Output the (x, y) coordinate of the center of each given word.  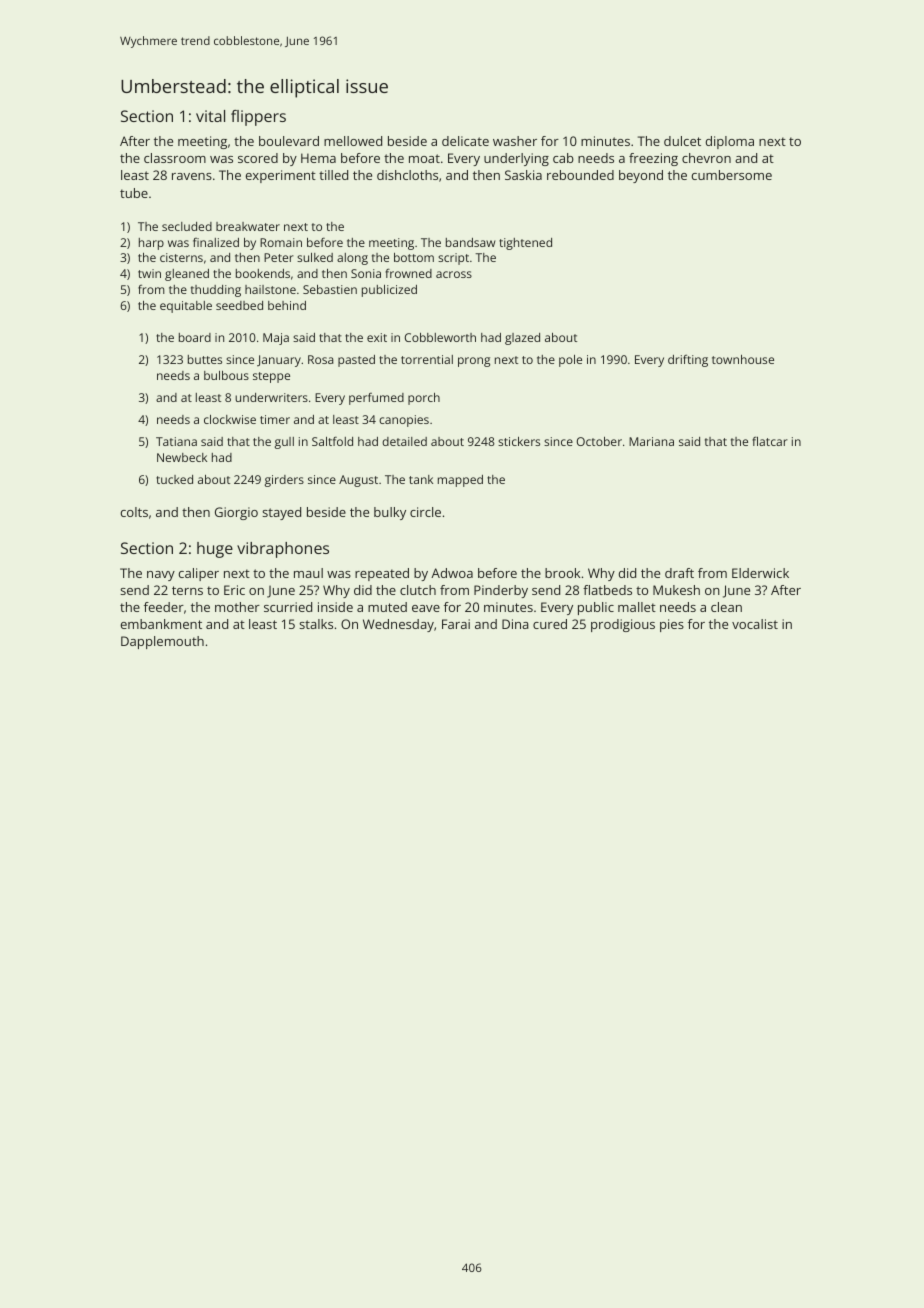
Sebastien (330, 289)
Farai (456, 624)
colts (134, 512)
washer (515, 141)
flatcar (770, 441)
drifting (688, 360)
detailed (404, 441)
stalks (316, 624)
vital (210, 116)
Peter (279, 257)
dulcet (682, 141)
